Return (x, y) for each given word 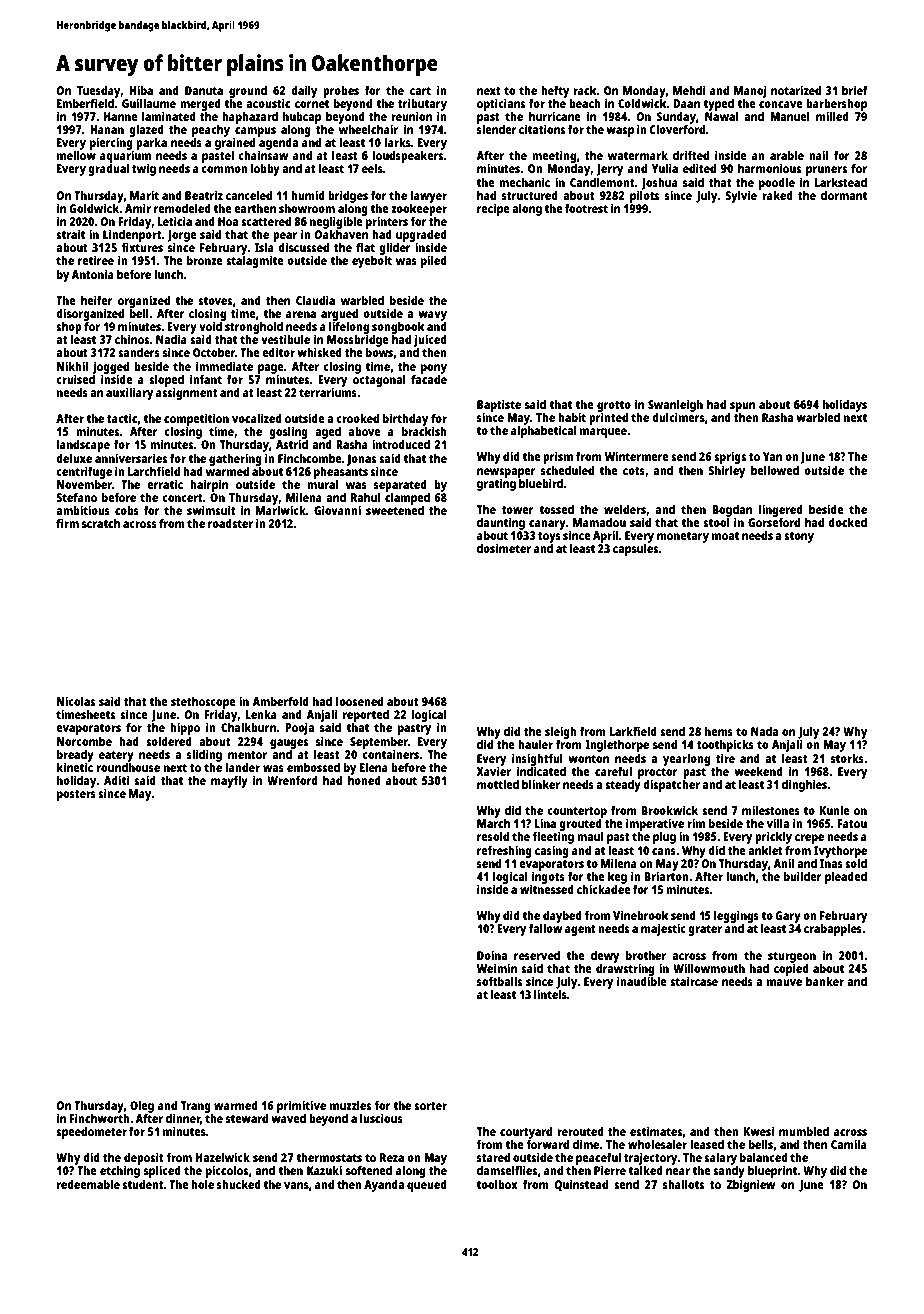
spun (742, 407)
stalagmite (255, 262)
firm (67, 523)
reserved (537, 955)
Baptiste (499, 405)
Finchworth (99, 1118)
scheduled (567, 470)
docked (847, 522)
